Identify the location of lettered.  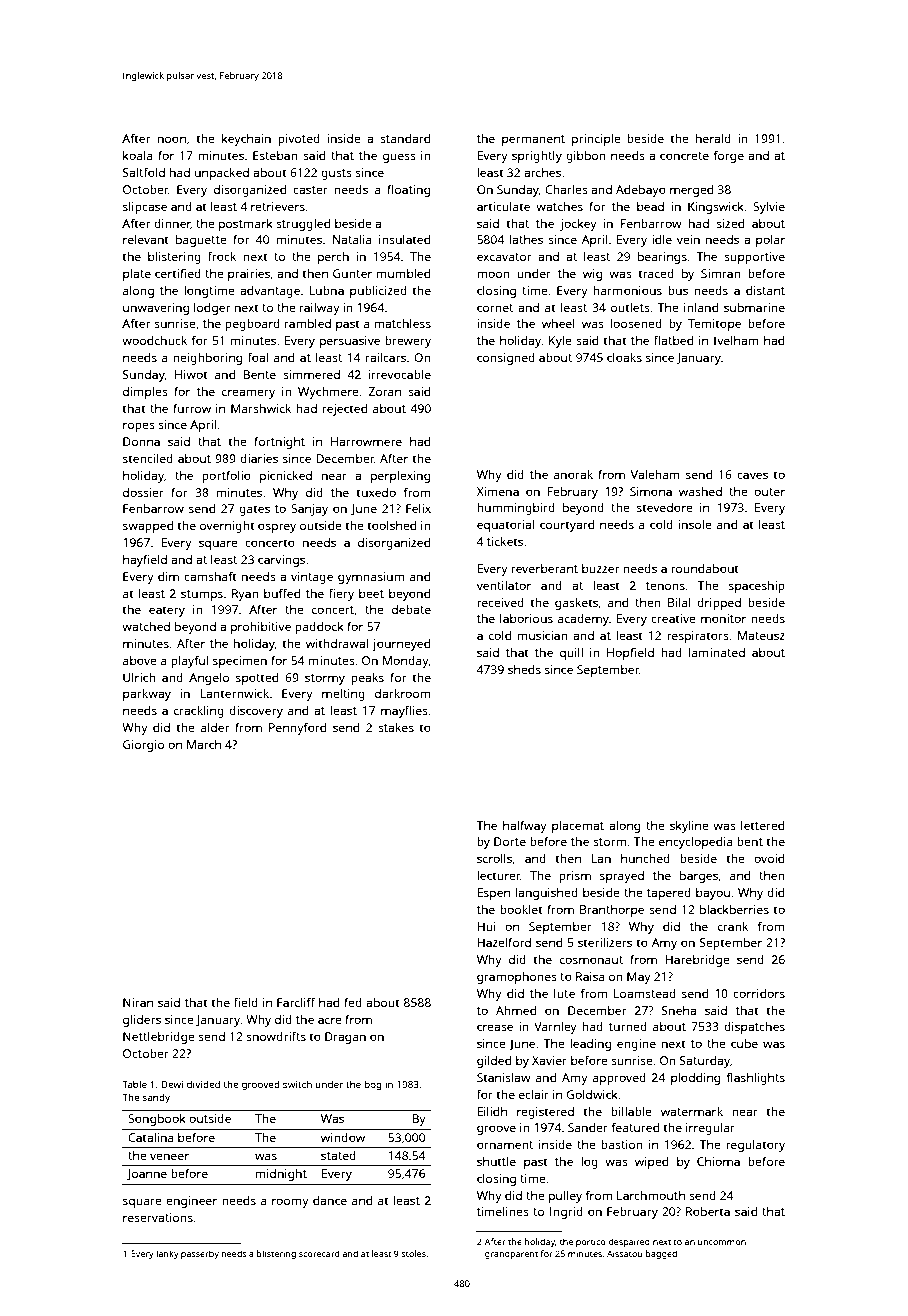
(762, 825).
